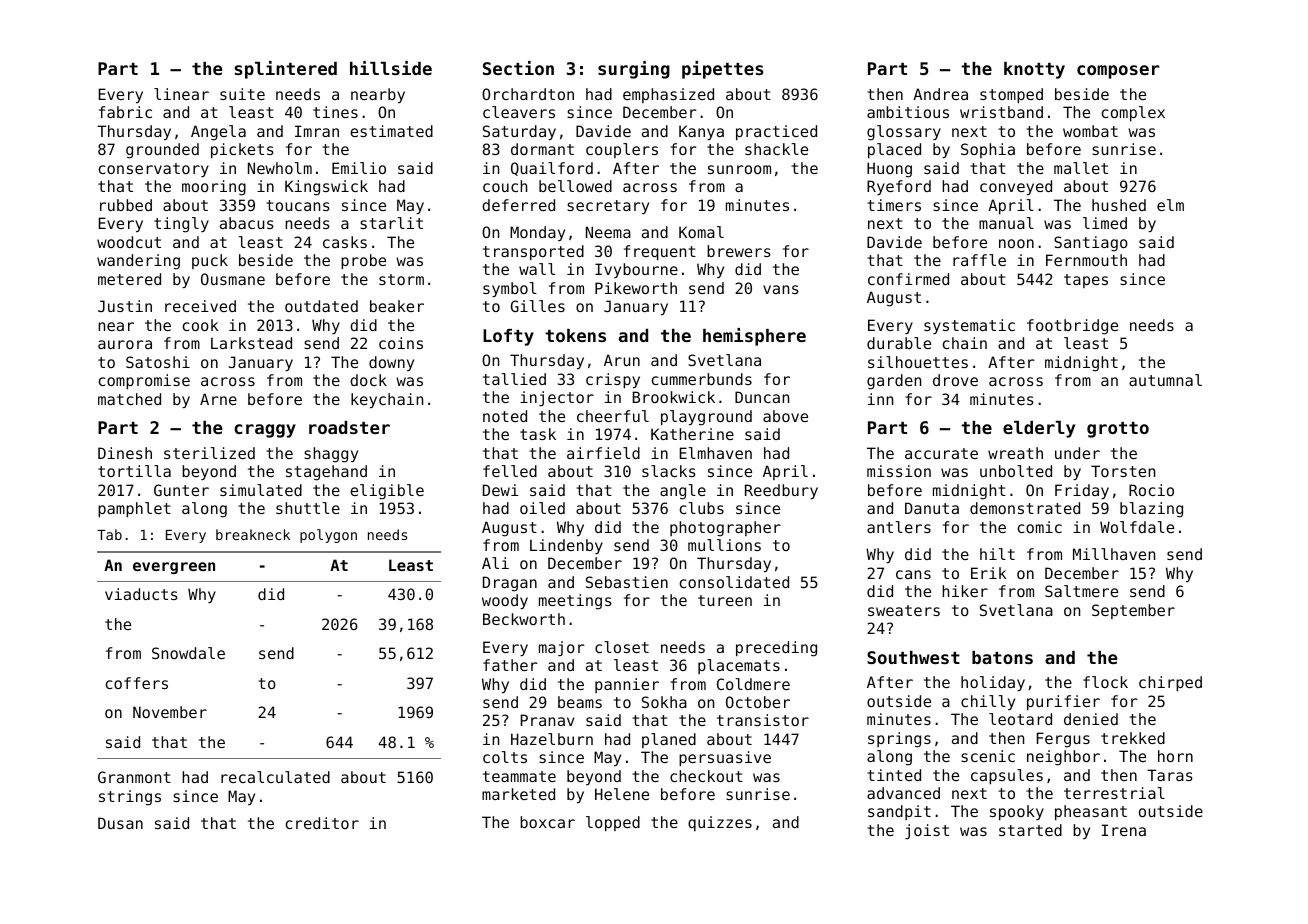  I want to click on conveyed, so click(1016, 187).
